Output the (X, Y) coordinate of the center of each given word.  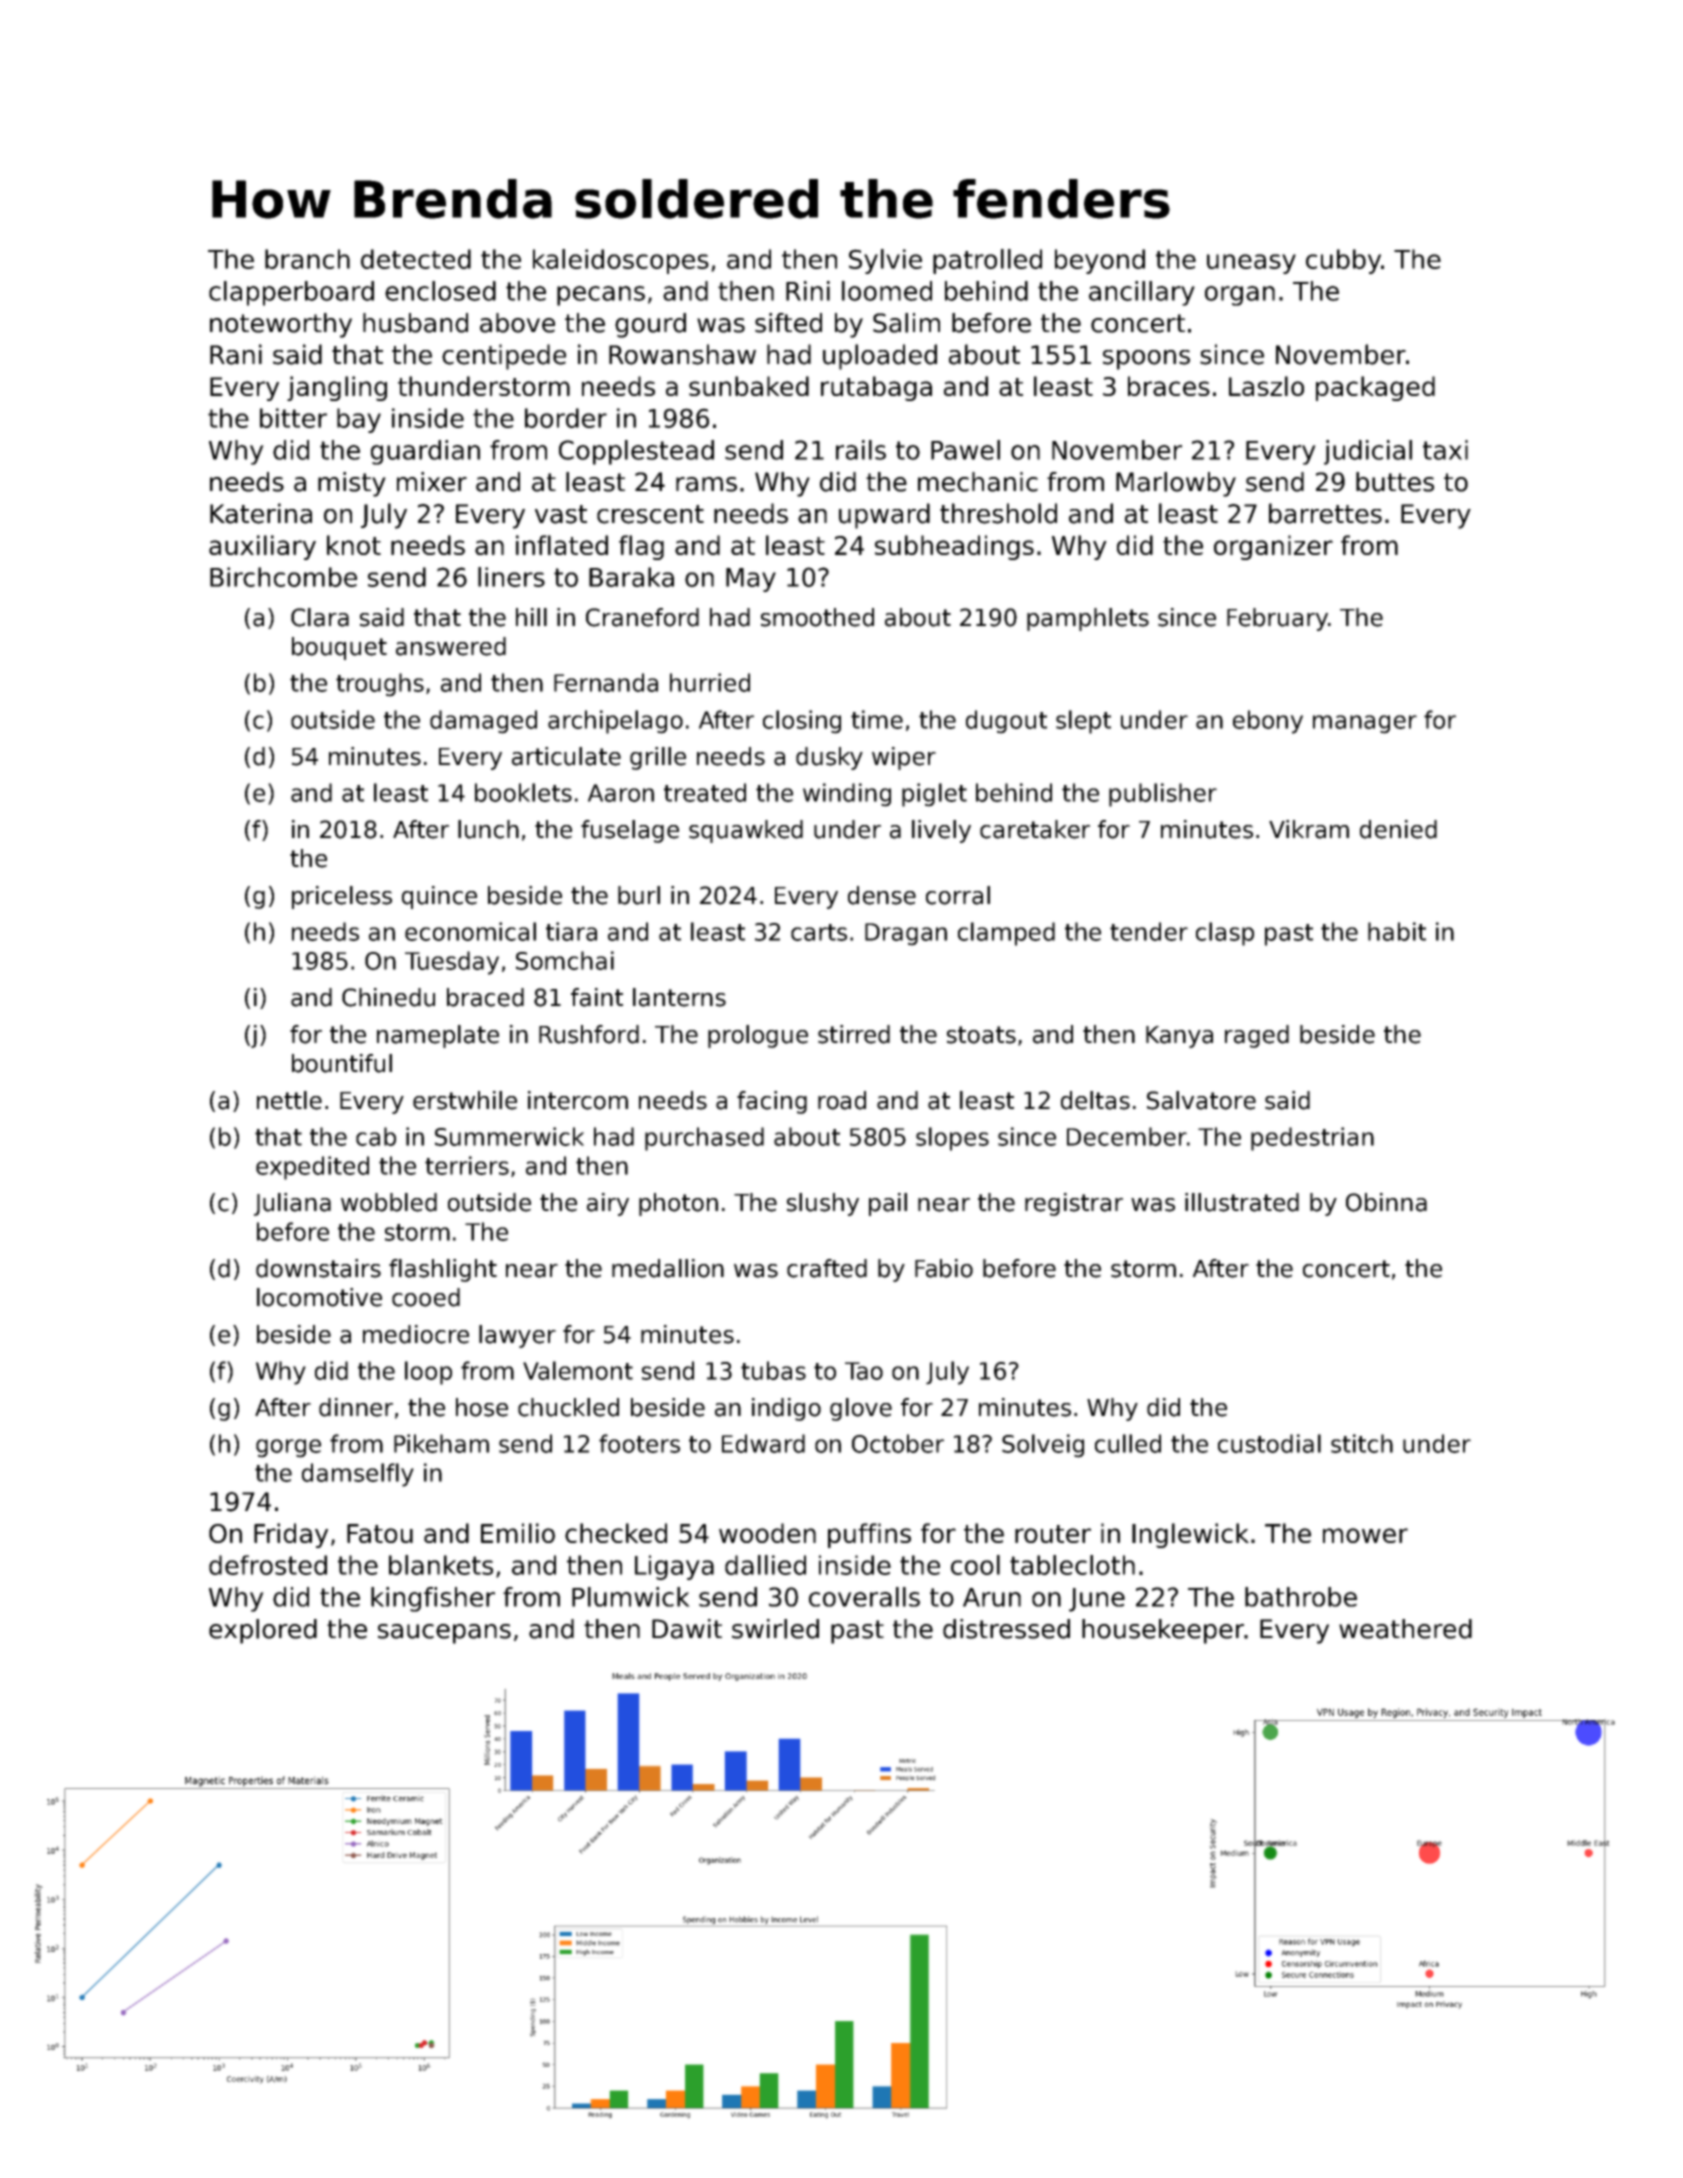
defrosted (268, 1565)
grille (658, 758)
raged (1257, 1036)
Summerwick (509, 1136)
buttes (1395, 482)
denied (1398, 829)
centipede (504, 357)
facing (772, 1102)
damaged (483, 722)
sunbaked (749, 386)
